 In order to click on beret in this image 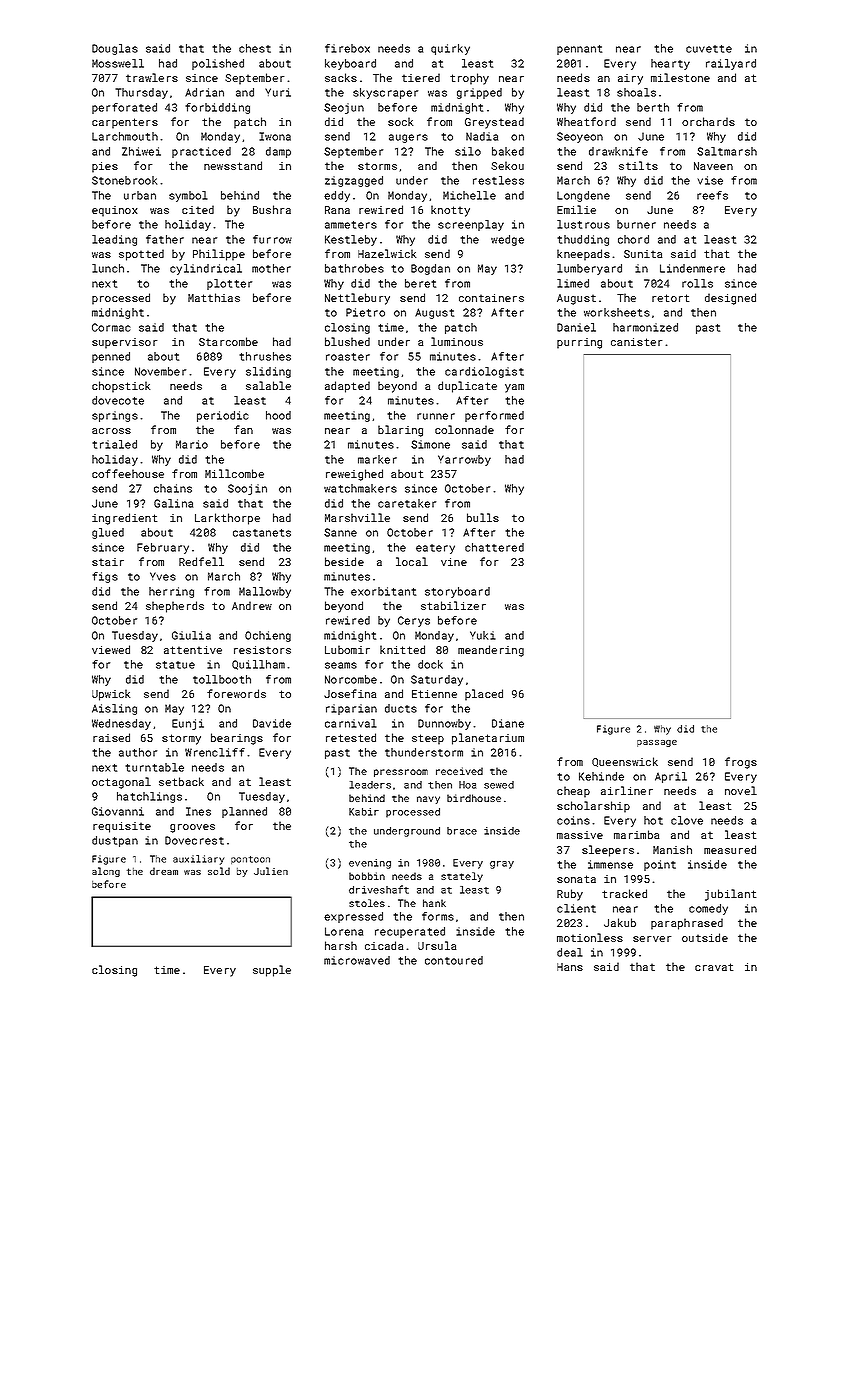, I will do `click(420, 283)`.
